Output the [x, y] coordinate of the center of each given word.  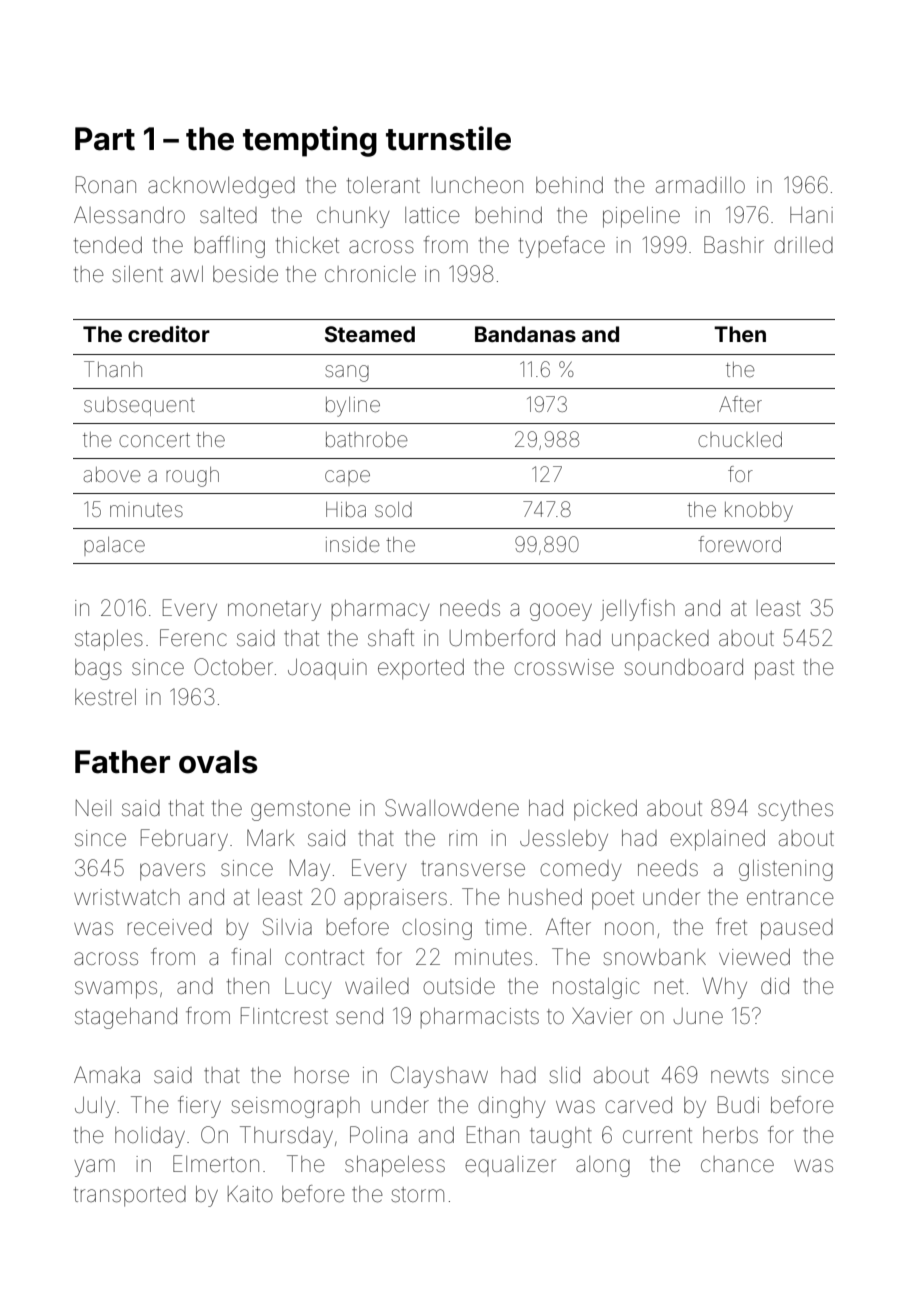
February [184, 840]
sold [393, 509]
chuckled [740, 439]
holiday [150, 1137]
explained [717, 840]
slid [564, 1075]
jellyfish [637, 610]
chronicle [370, 274]
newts [740, 1076]
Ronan [106, 185]
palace [114, 546]
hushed [545, 897]
